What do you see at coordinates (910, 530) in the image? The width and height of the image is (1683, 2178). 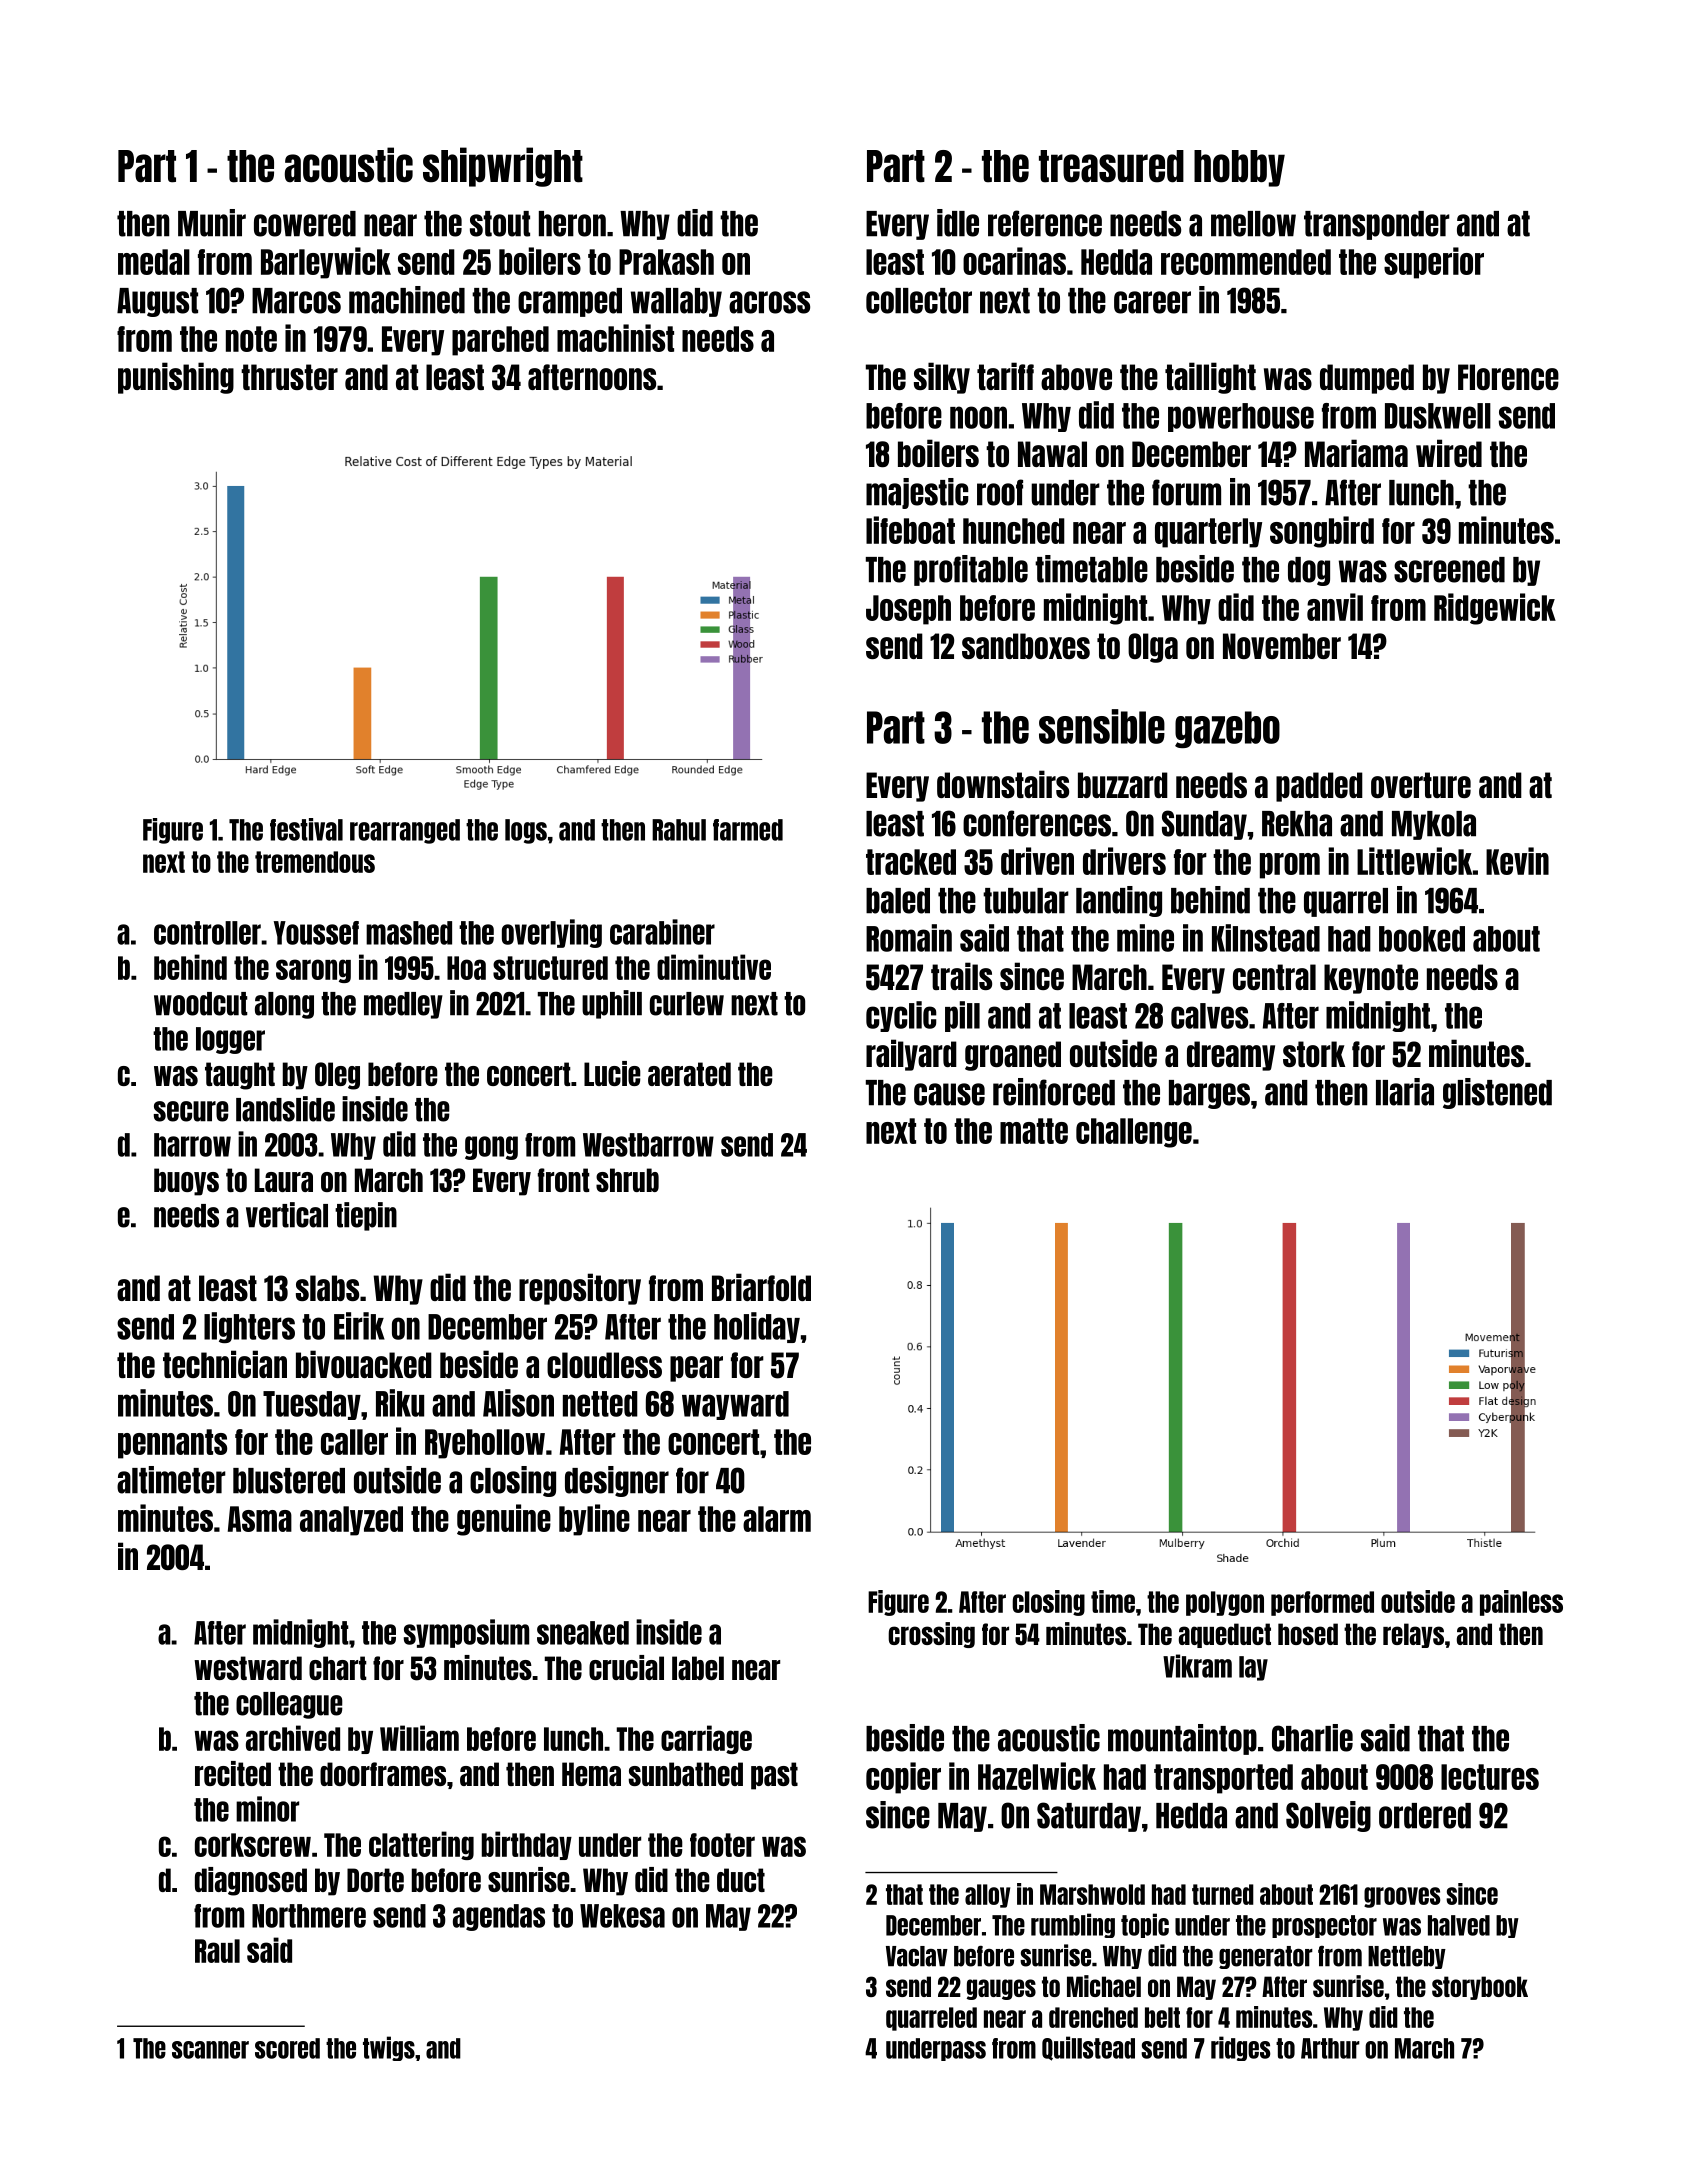 I see `lifeboat` at bounding box center [910, 530].
